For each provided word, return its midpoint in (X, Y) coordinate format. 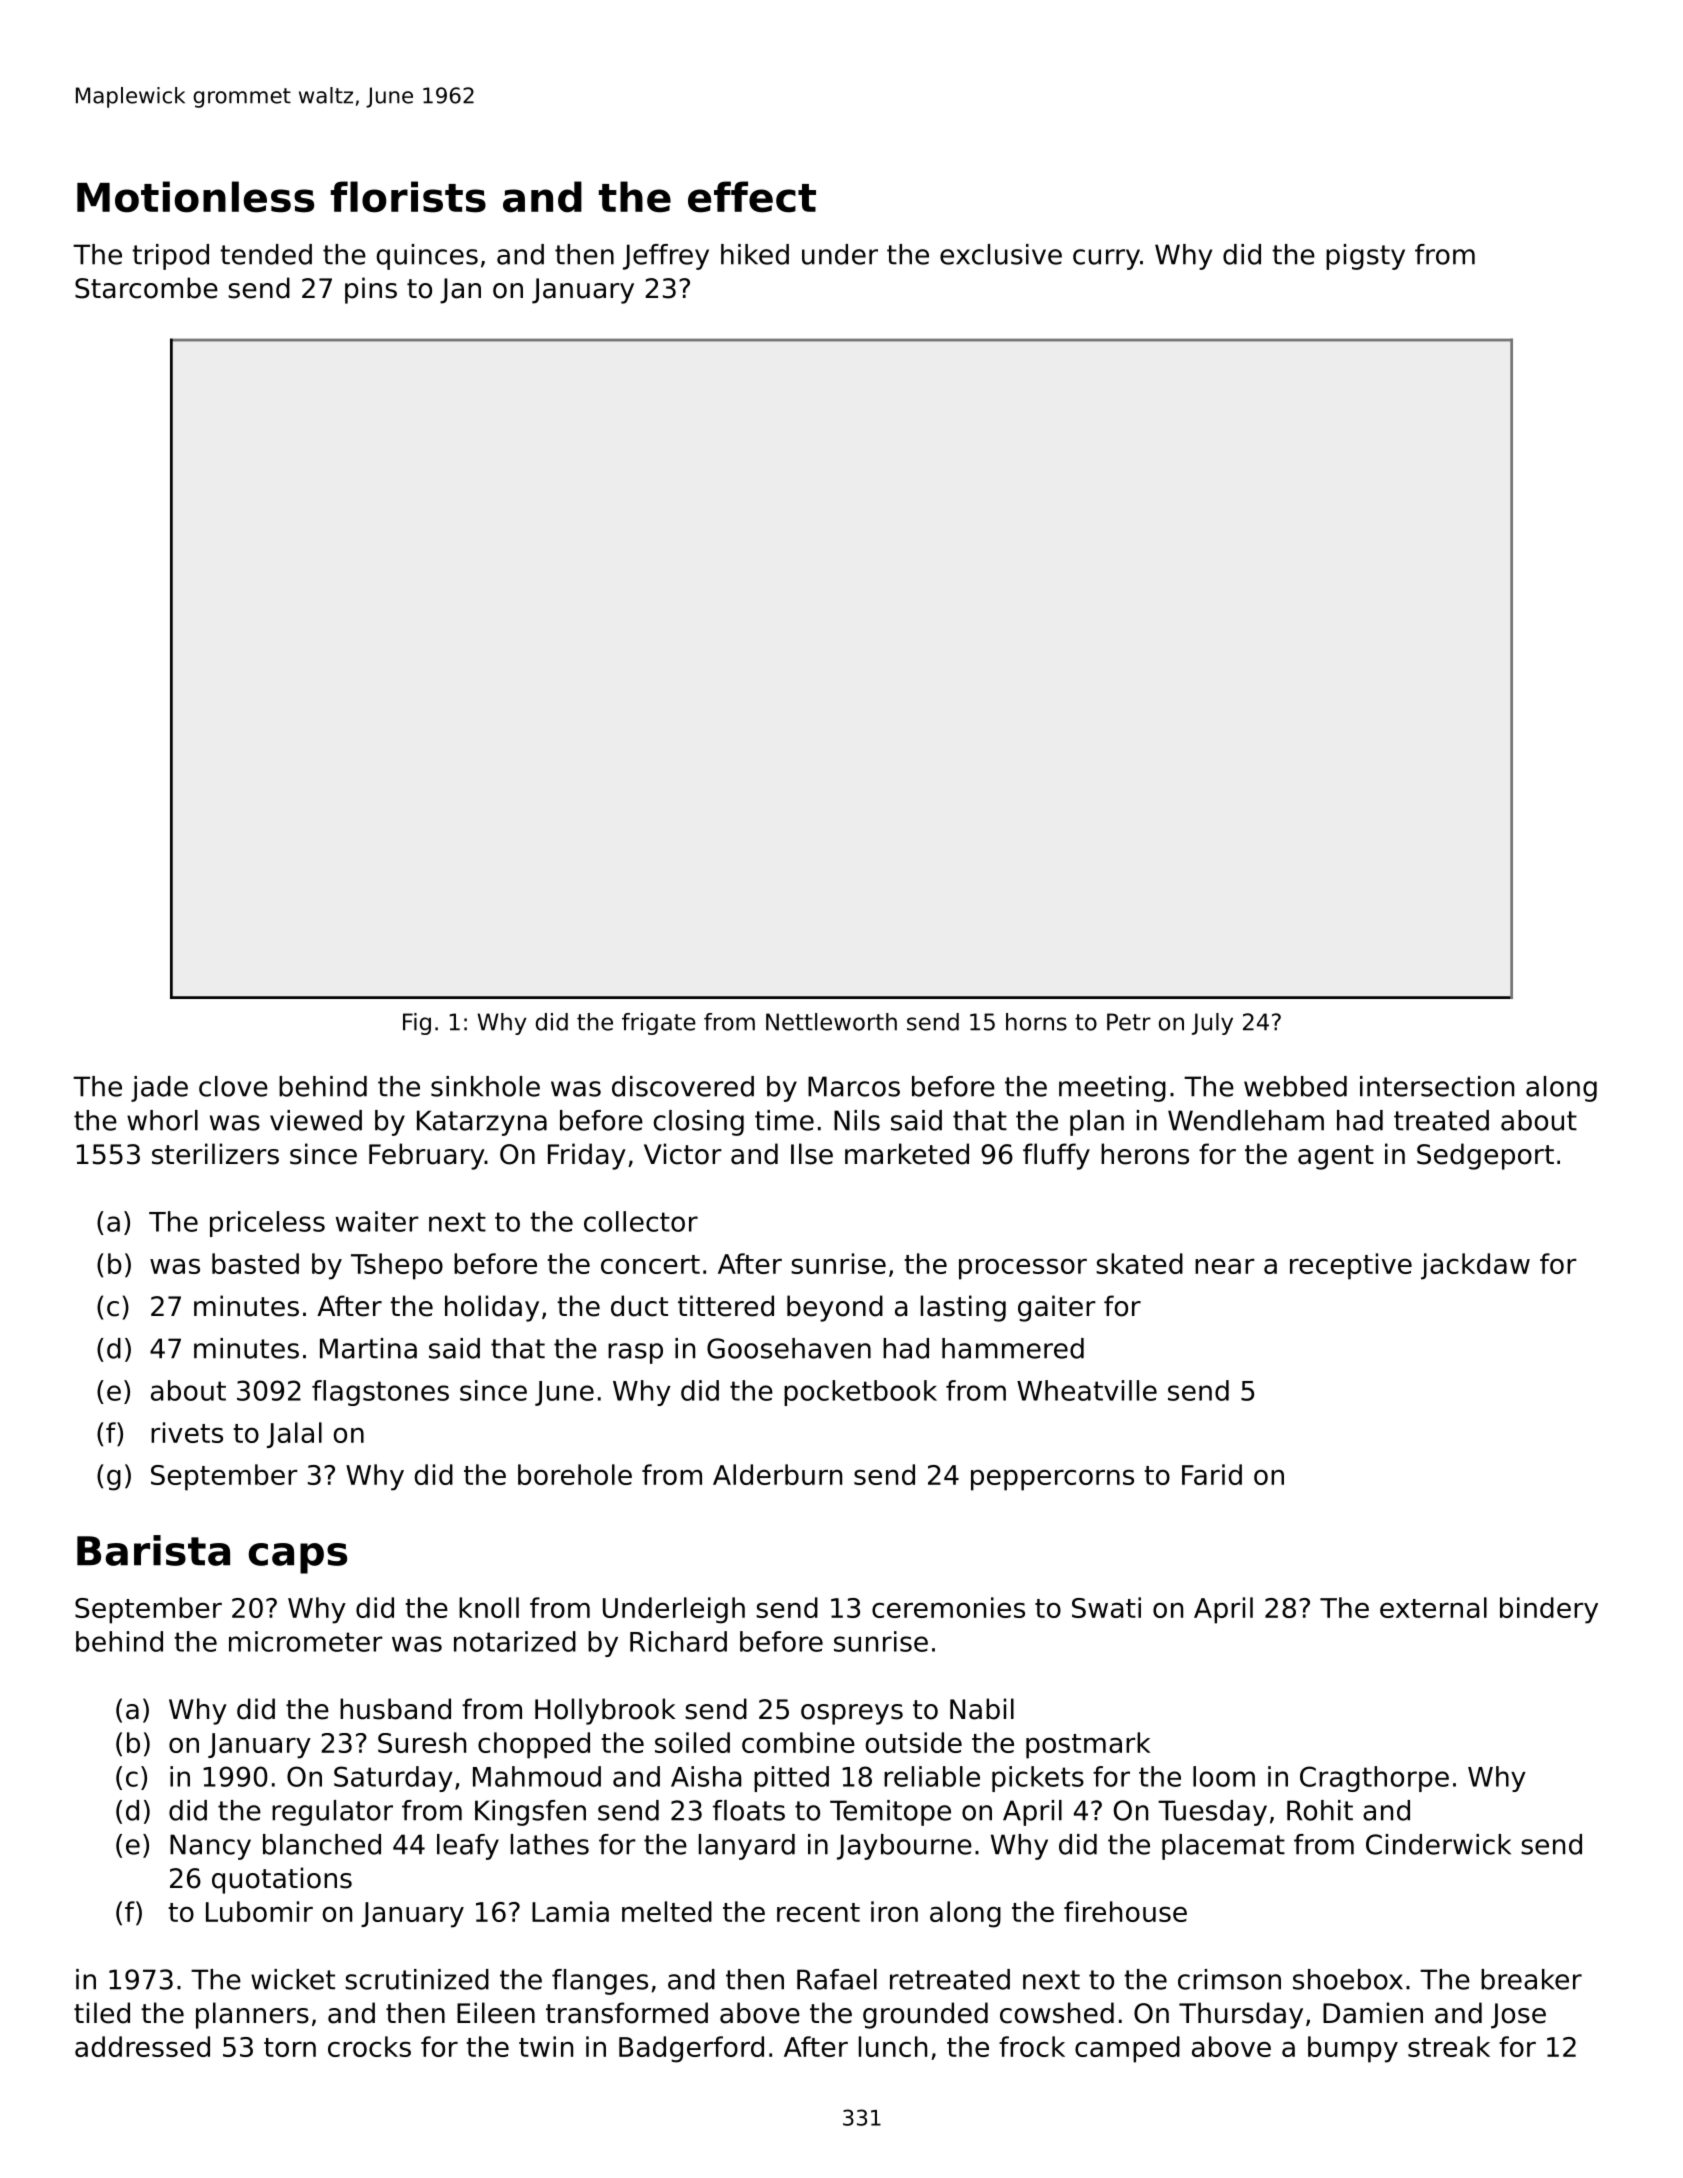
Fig (417, 1024)
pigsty (1365, 257)
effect (752, 197)
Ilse (812, 1154)
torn (290, 2047)
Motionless (195, 197)
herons (1145, 1154)
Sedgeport (1485, 1156)
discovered (683, 1086)
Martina (368, 1348)
